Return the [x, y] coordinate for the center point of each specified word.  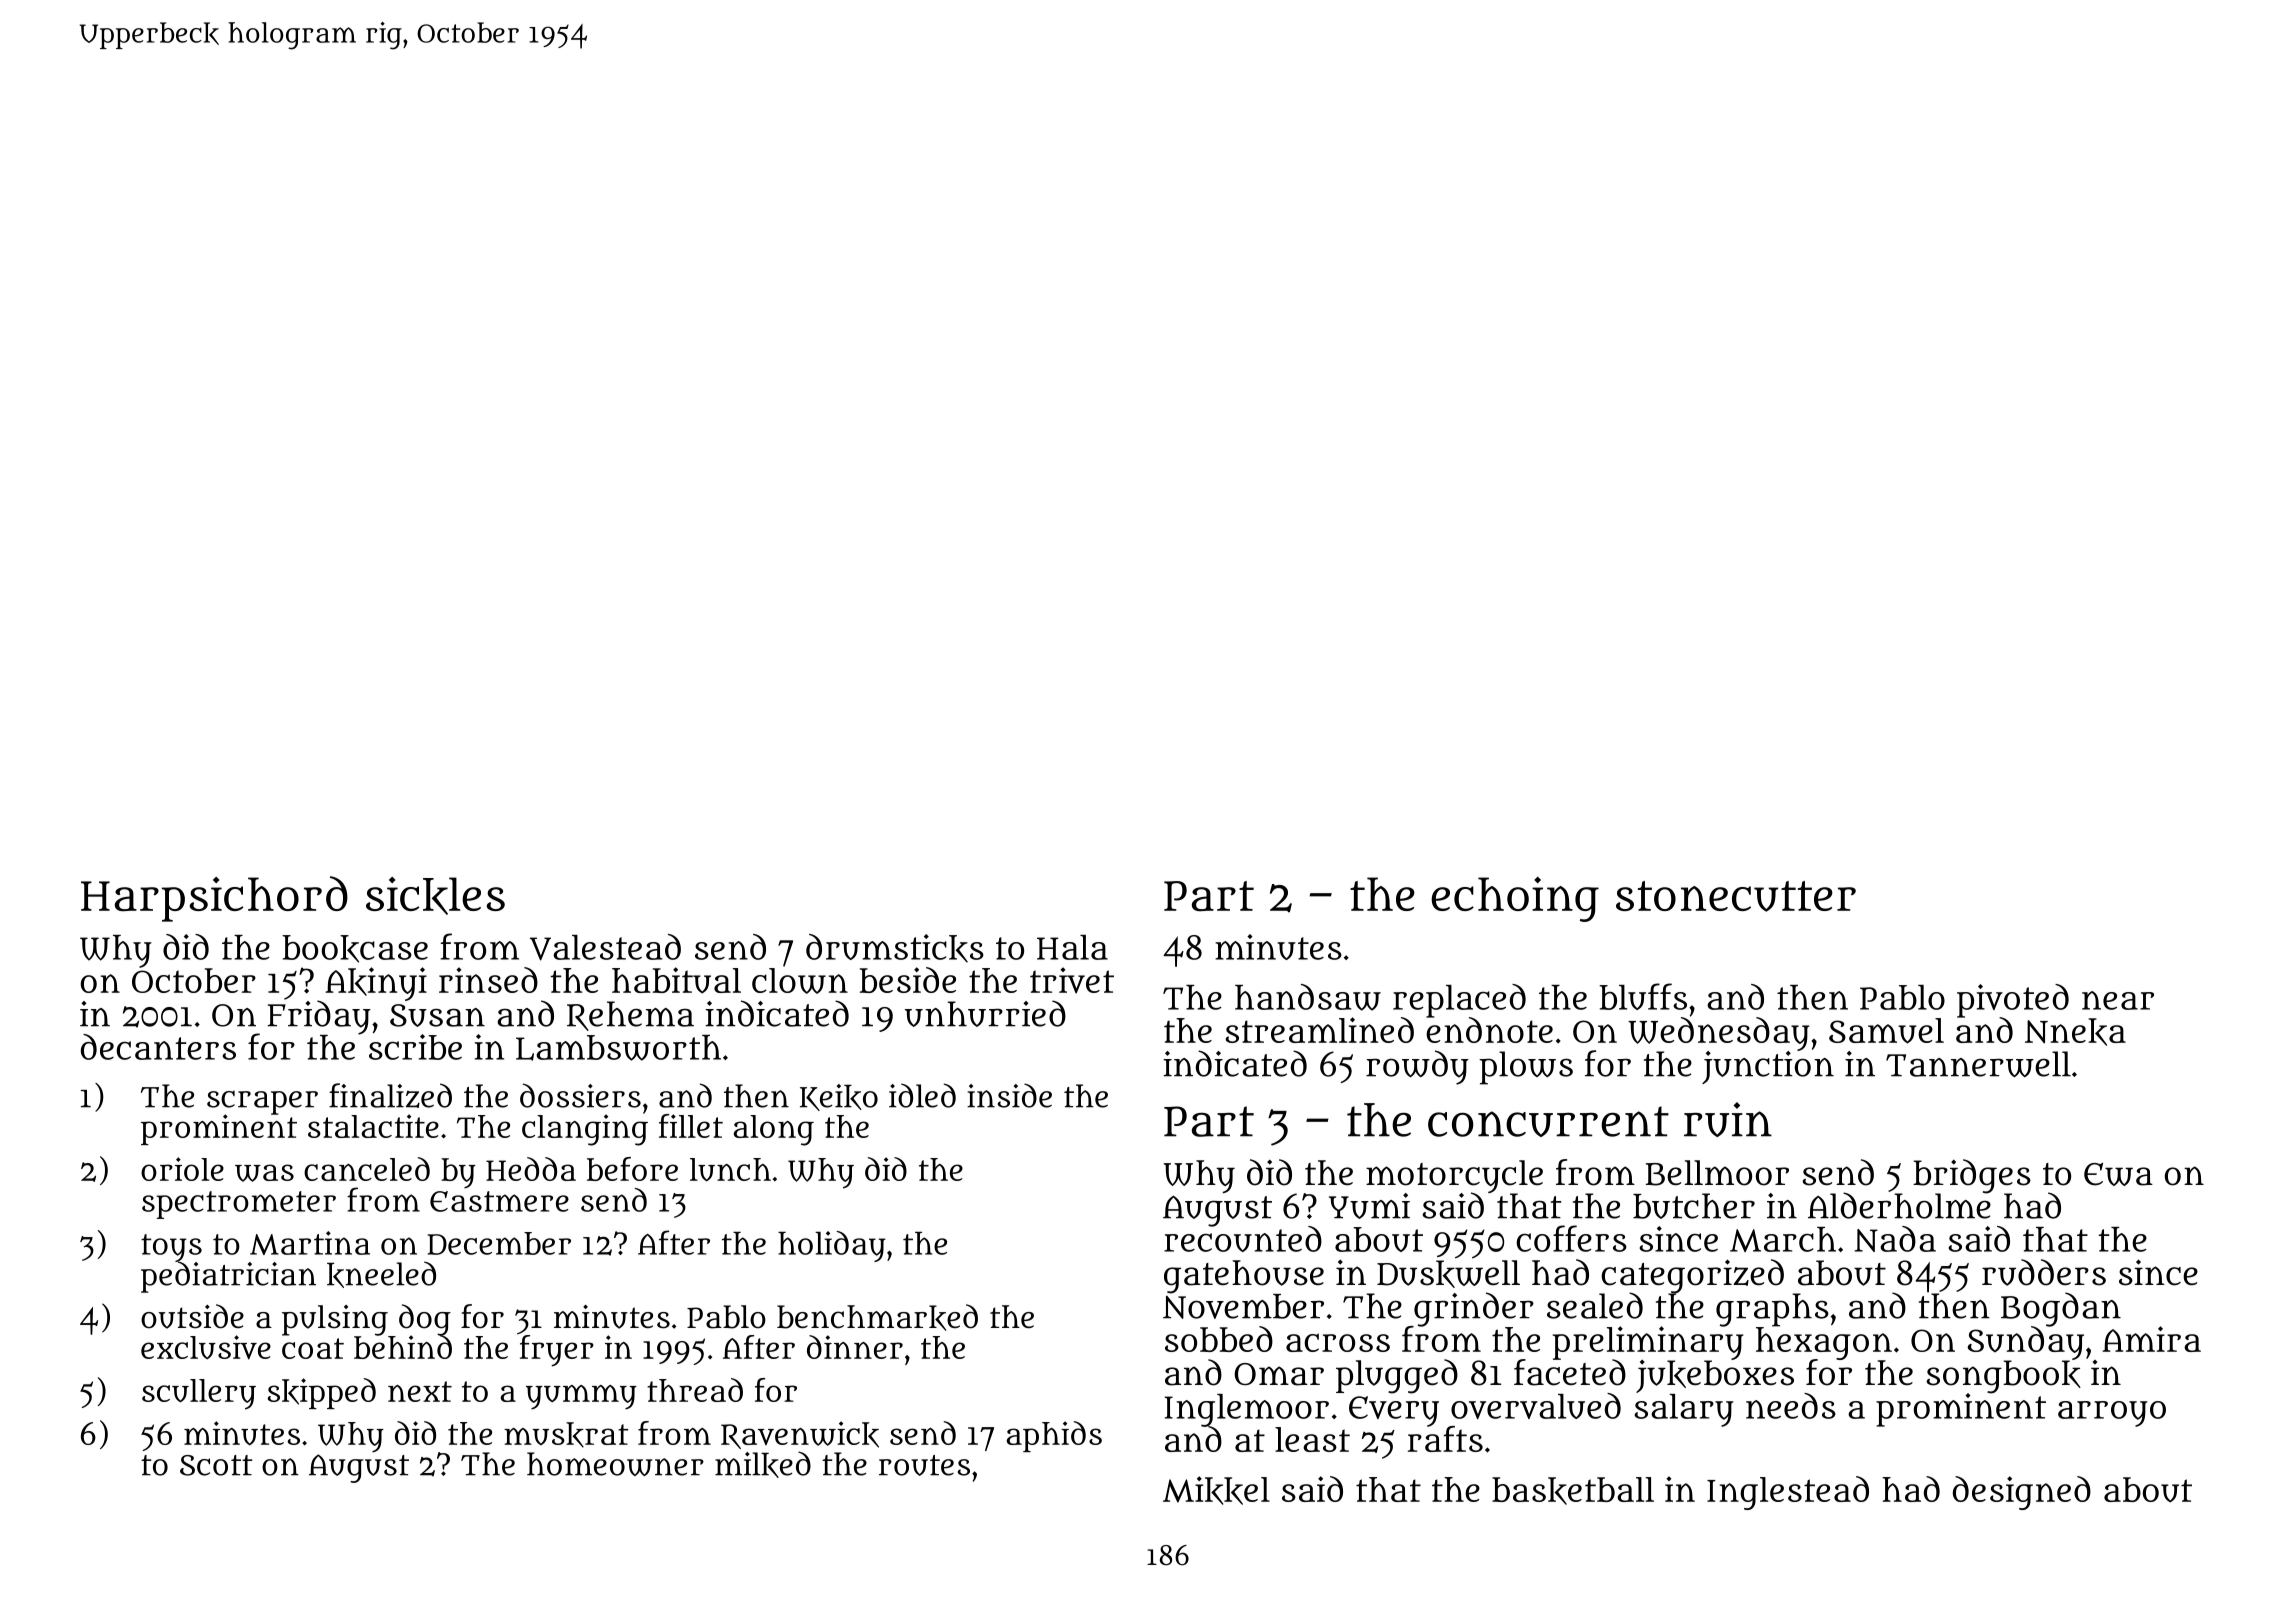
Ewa [2118, 1174]
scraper [262, 1102]
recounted [1243, 1239]
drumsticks [895, 948]
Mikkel [1216, 1490]
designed [2022, 1493]
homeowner [615, 1464]
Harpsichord [214, 899]
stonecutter [1736, 896]
